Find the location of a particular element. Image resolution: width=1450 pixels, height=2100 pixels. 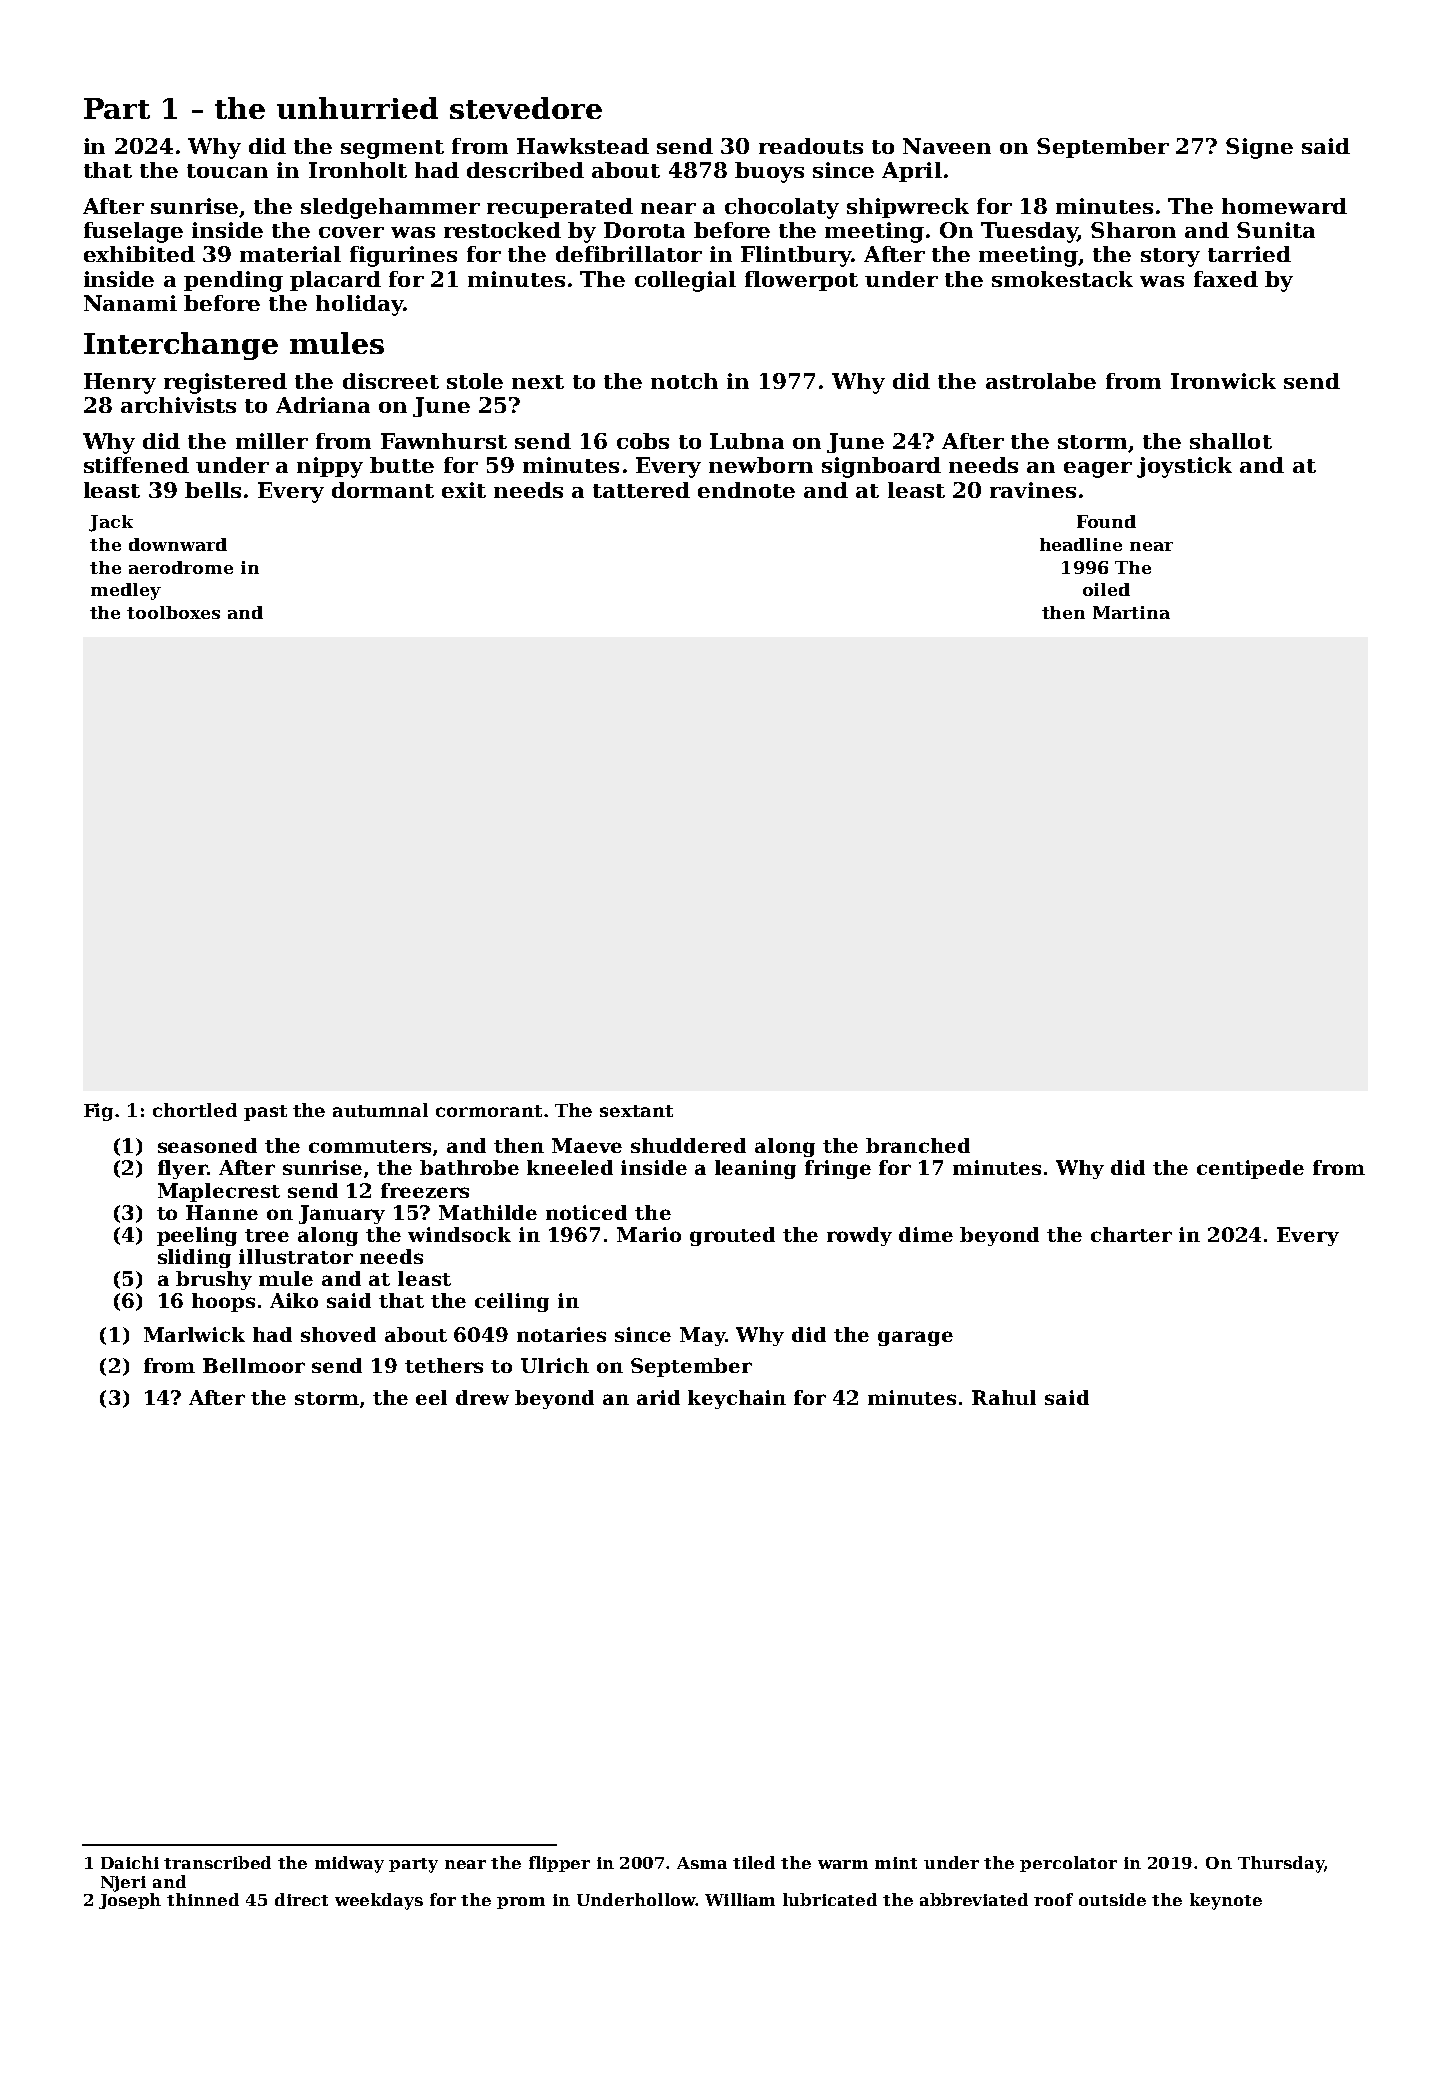

notaries is located at coordinates (561, 1334).
